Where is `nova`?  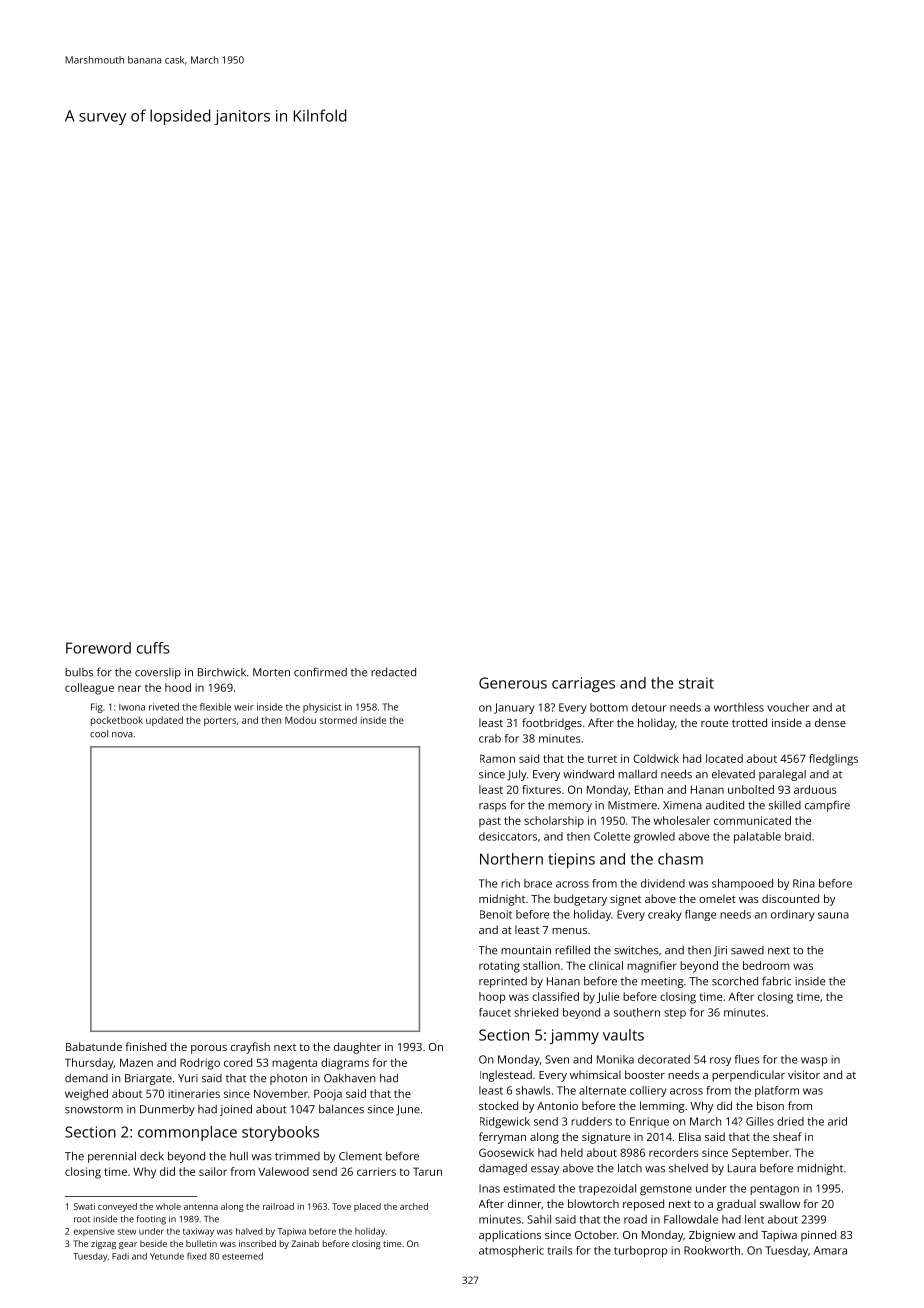
nova is located at coordinates (122, 735).
